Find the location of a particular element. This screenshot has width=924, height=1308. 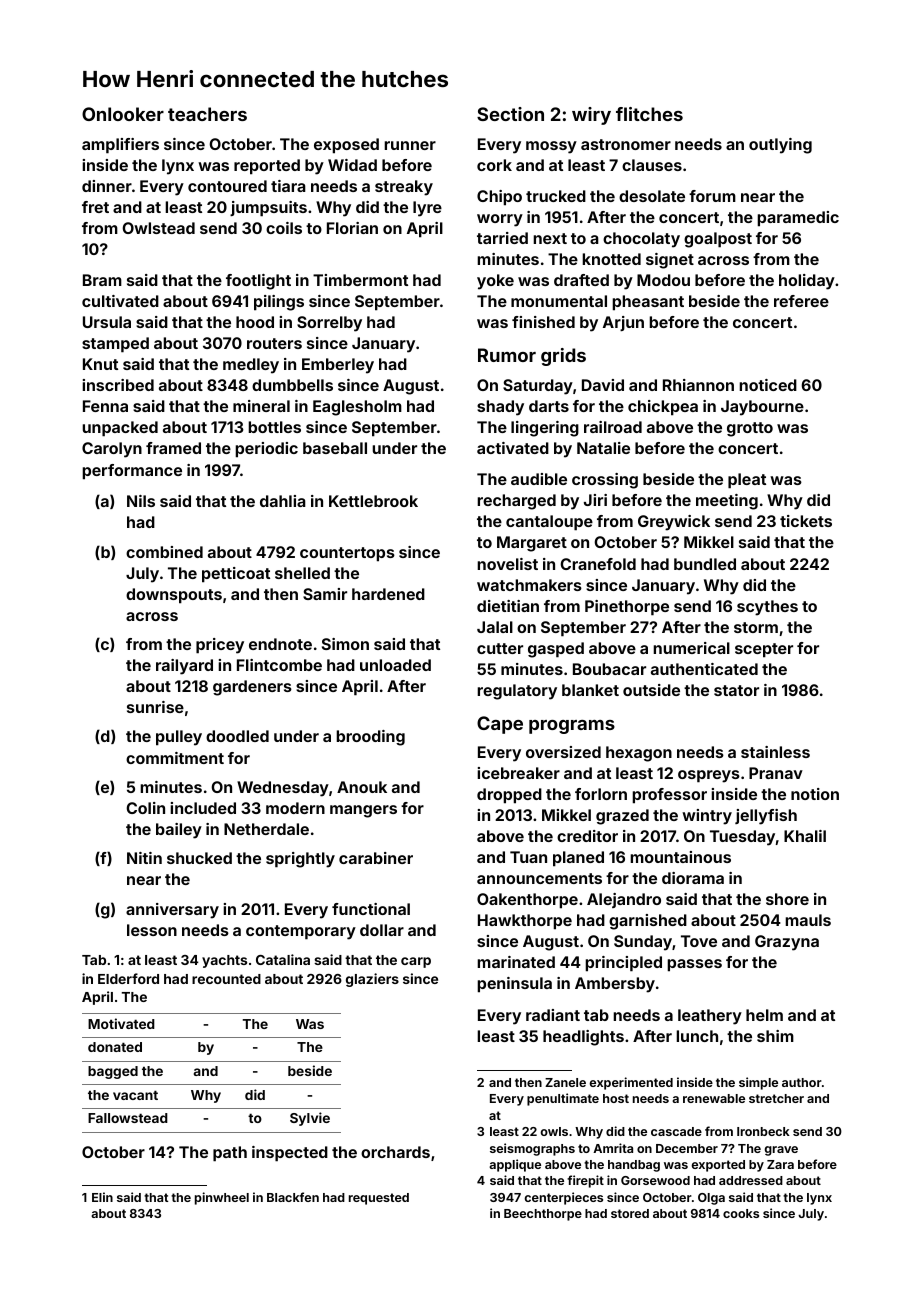

Jalal is located at coordinates (495, 627).
